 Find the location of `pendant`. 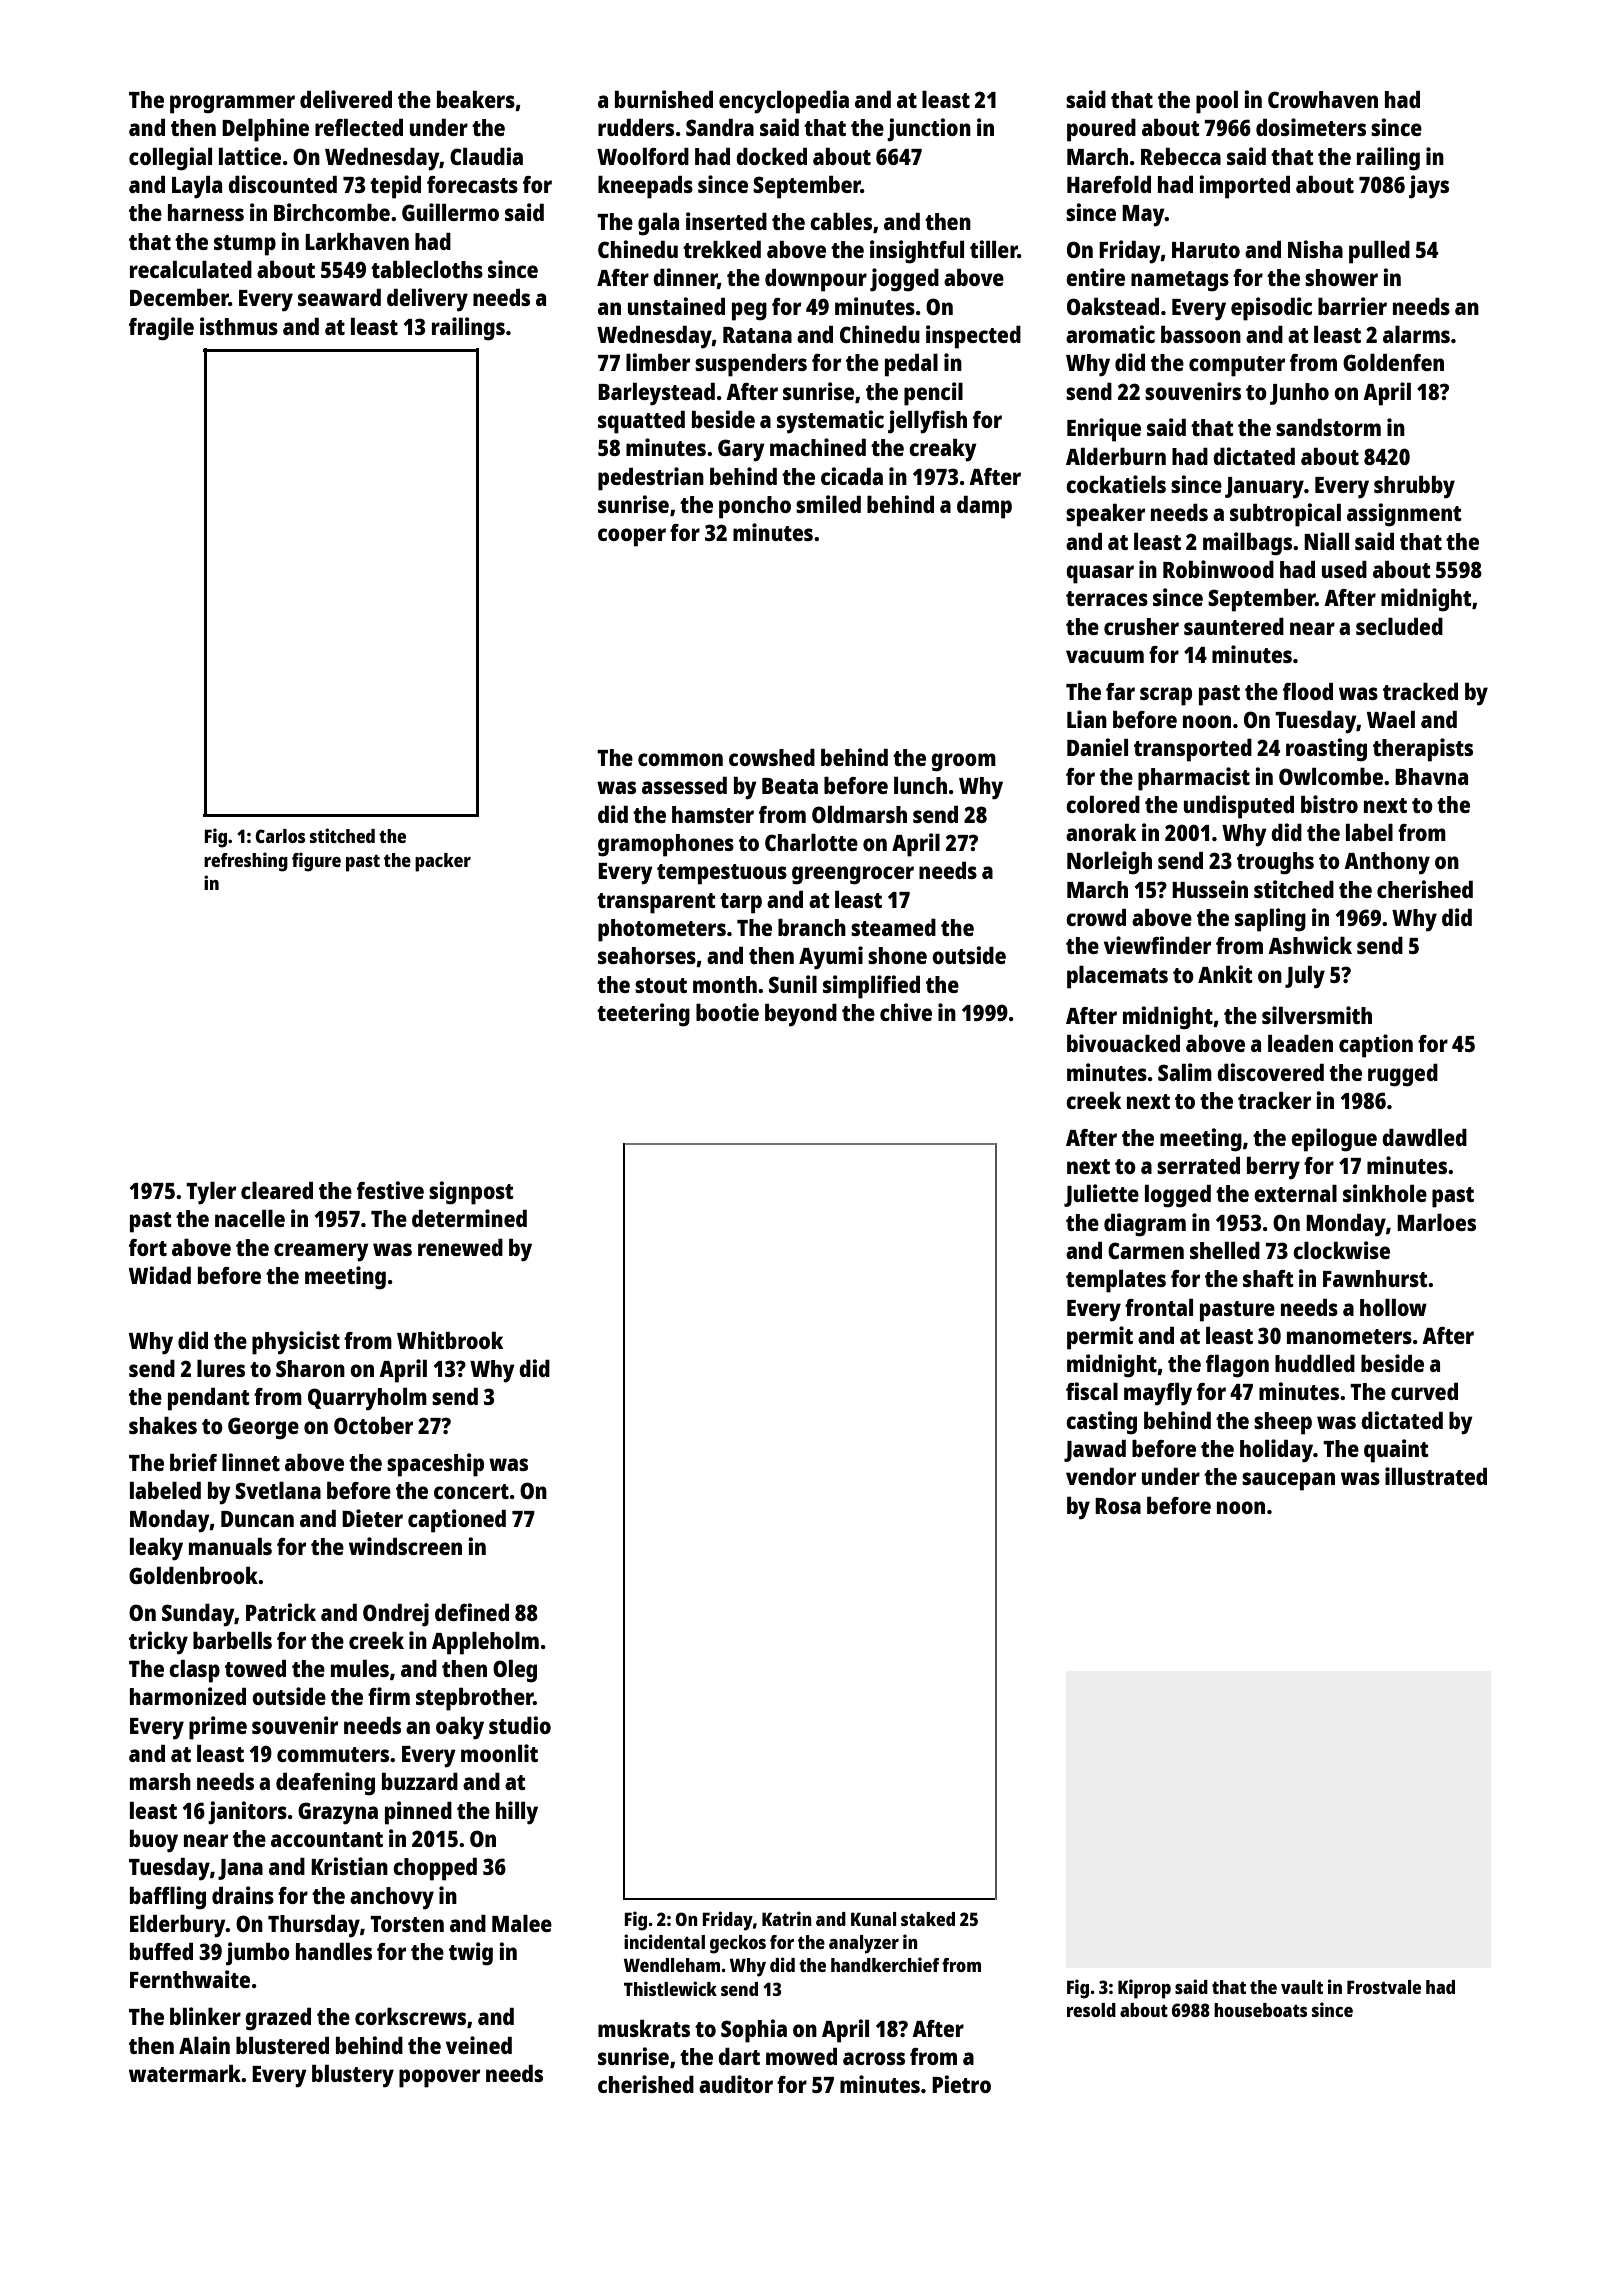

pendant is located at coordinates (209, 1399).
